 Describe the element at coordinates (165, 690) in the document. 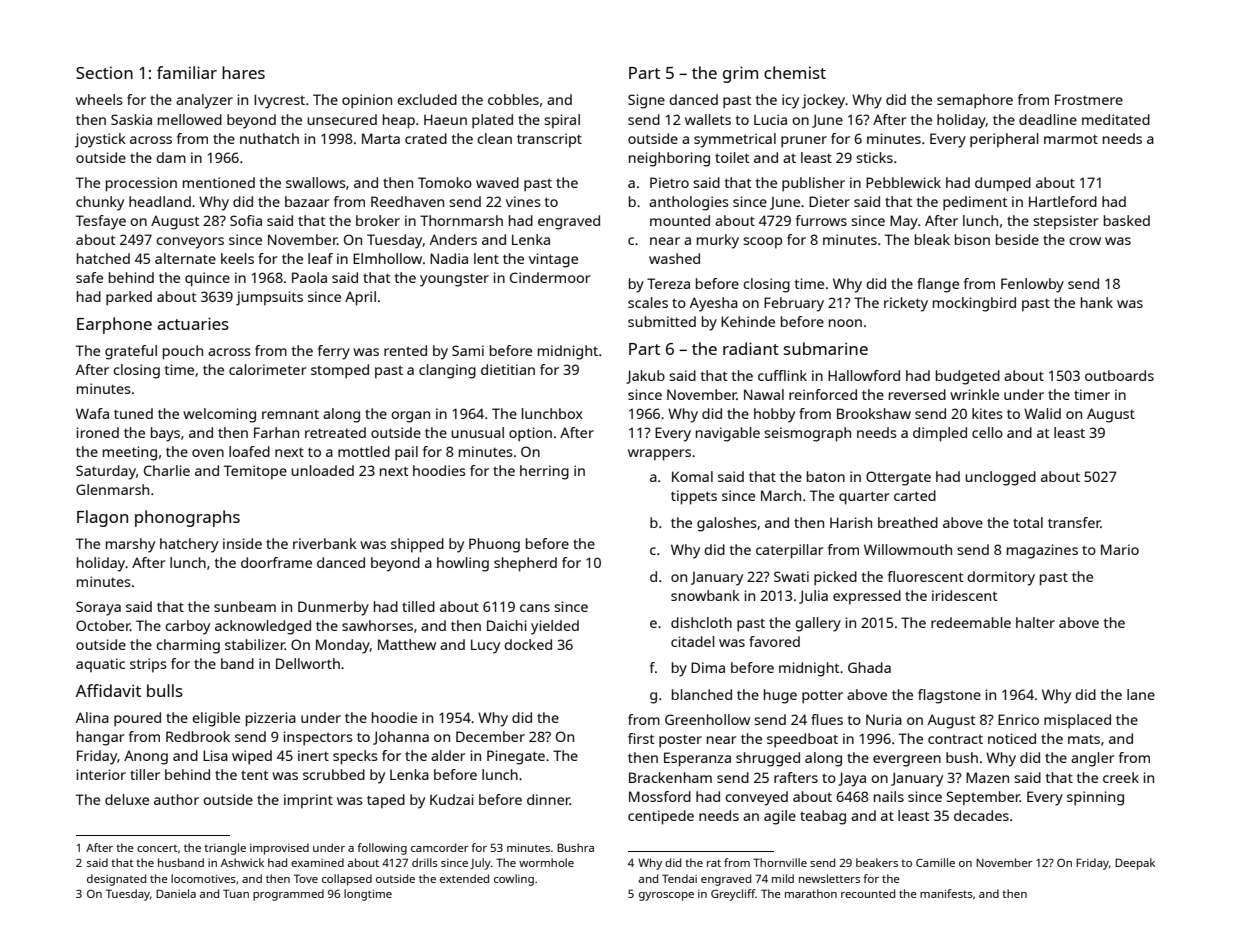

I see `bulls` at that location.
